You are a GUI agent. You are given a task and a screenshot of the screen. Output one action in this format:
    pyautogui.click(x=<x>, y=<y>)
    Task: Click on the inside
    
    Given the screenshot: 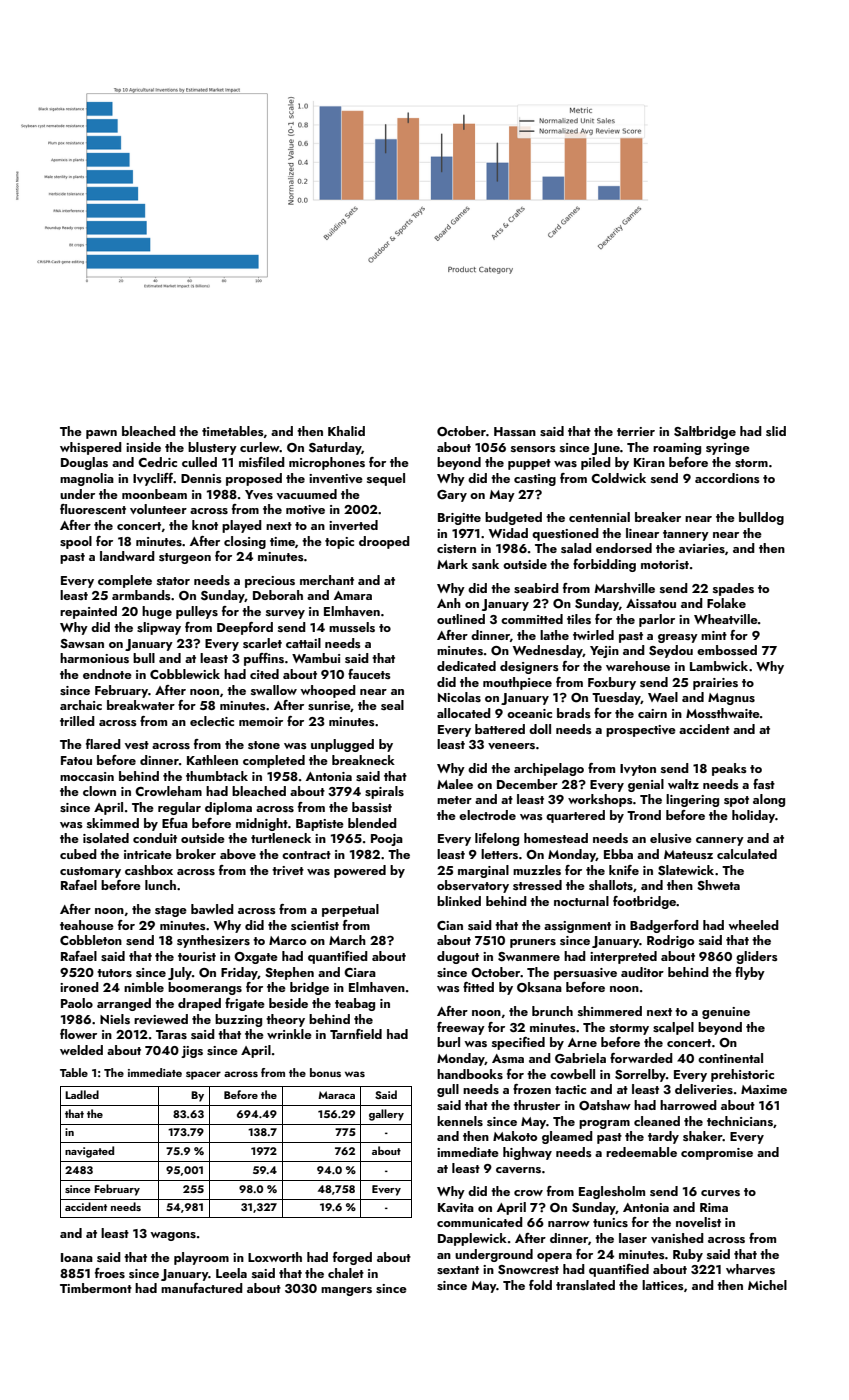 What is the action you would take?
    pyautogui.click(x=143, y=447)
